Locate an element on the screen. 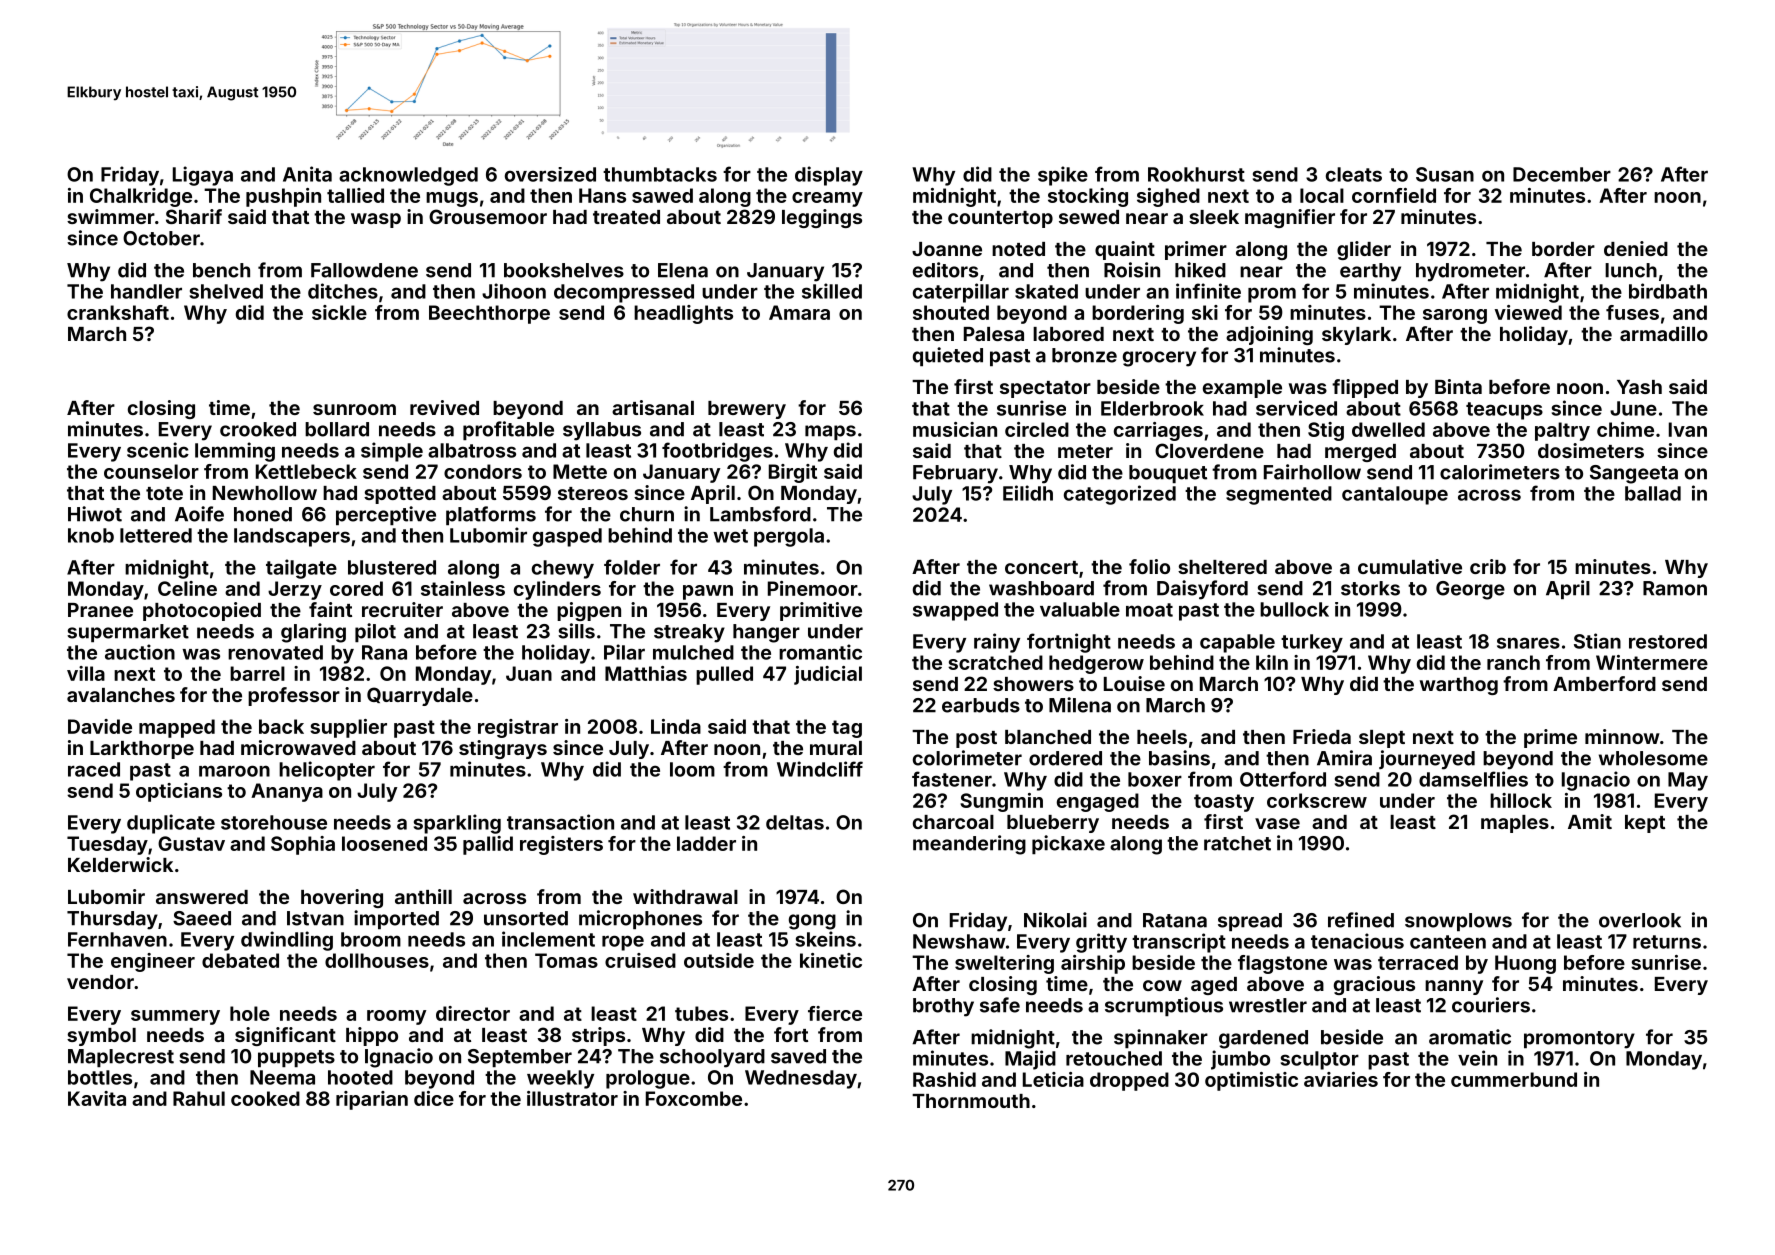  thumbtacks is located at coordinates (660, 174).
